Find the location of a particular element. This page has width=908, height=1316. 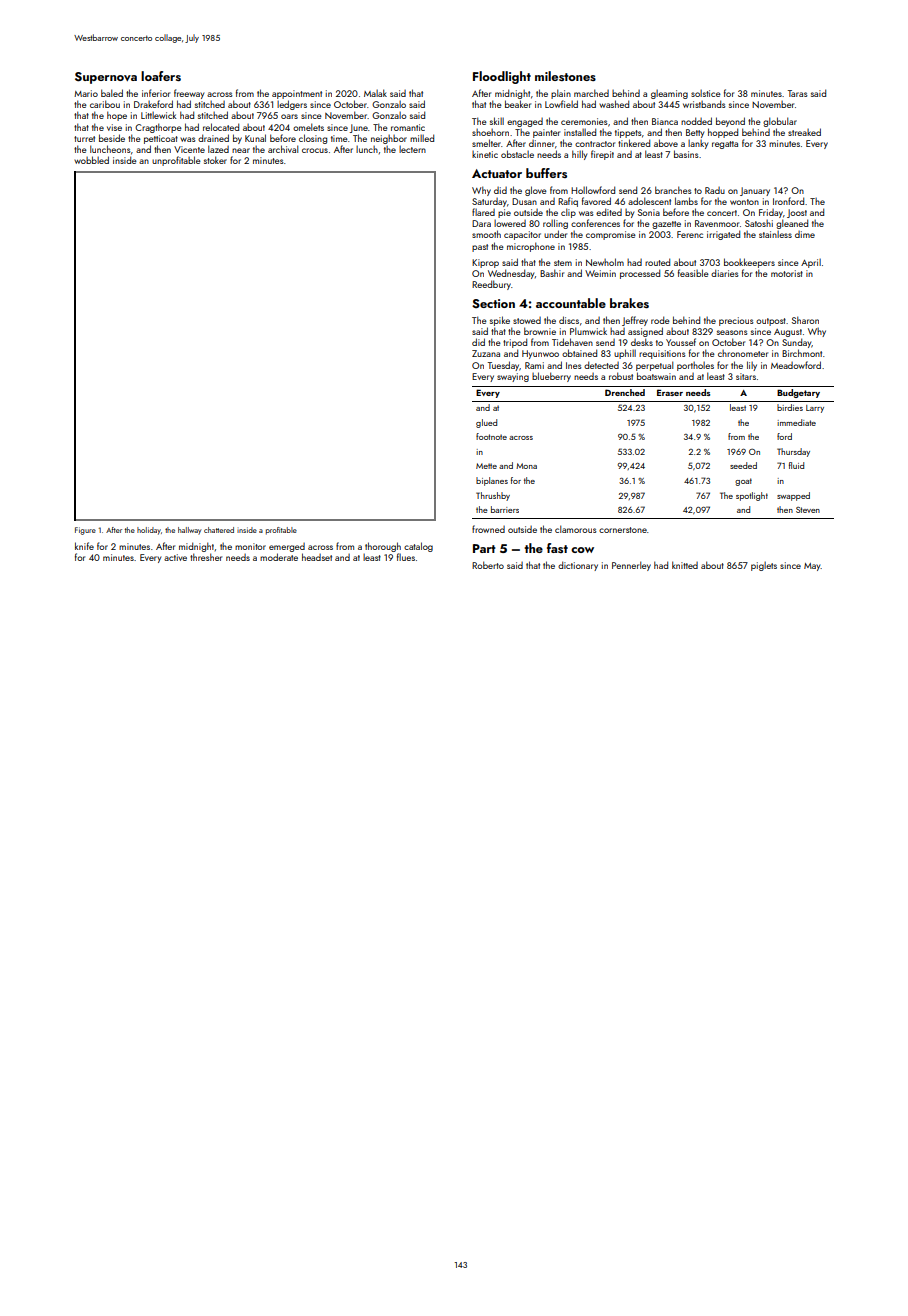

Section is located at coordinates (493, 303).
